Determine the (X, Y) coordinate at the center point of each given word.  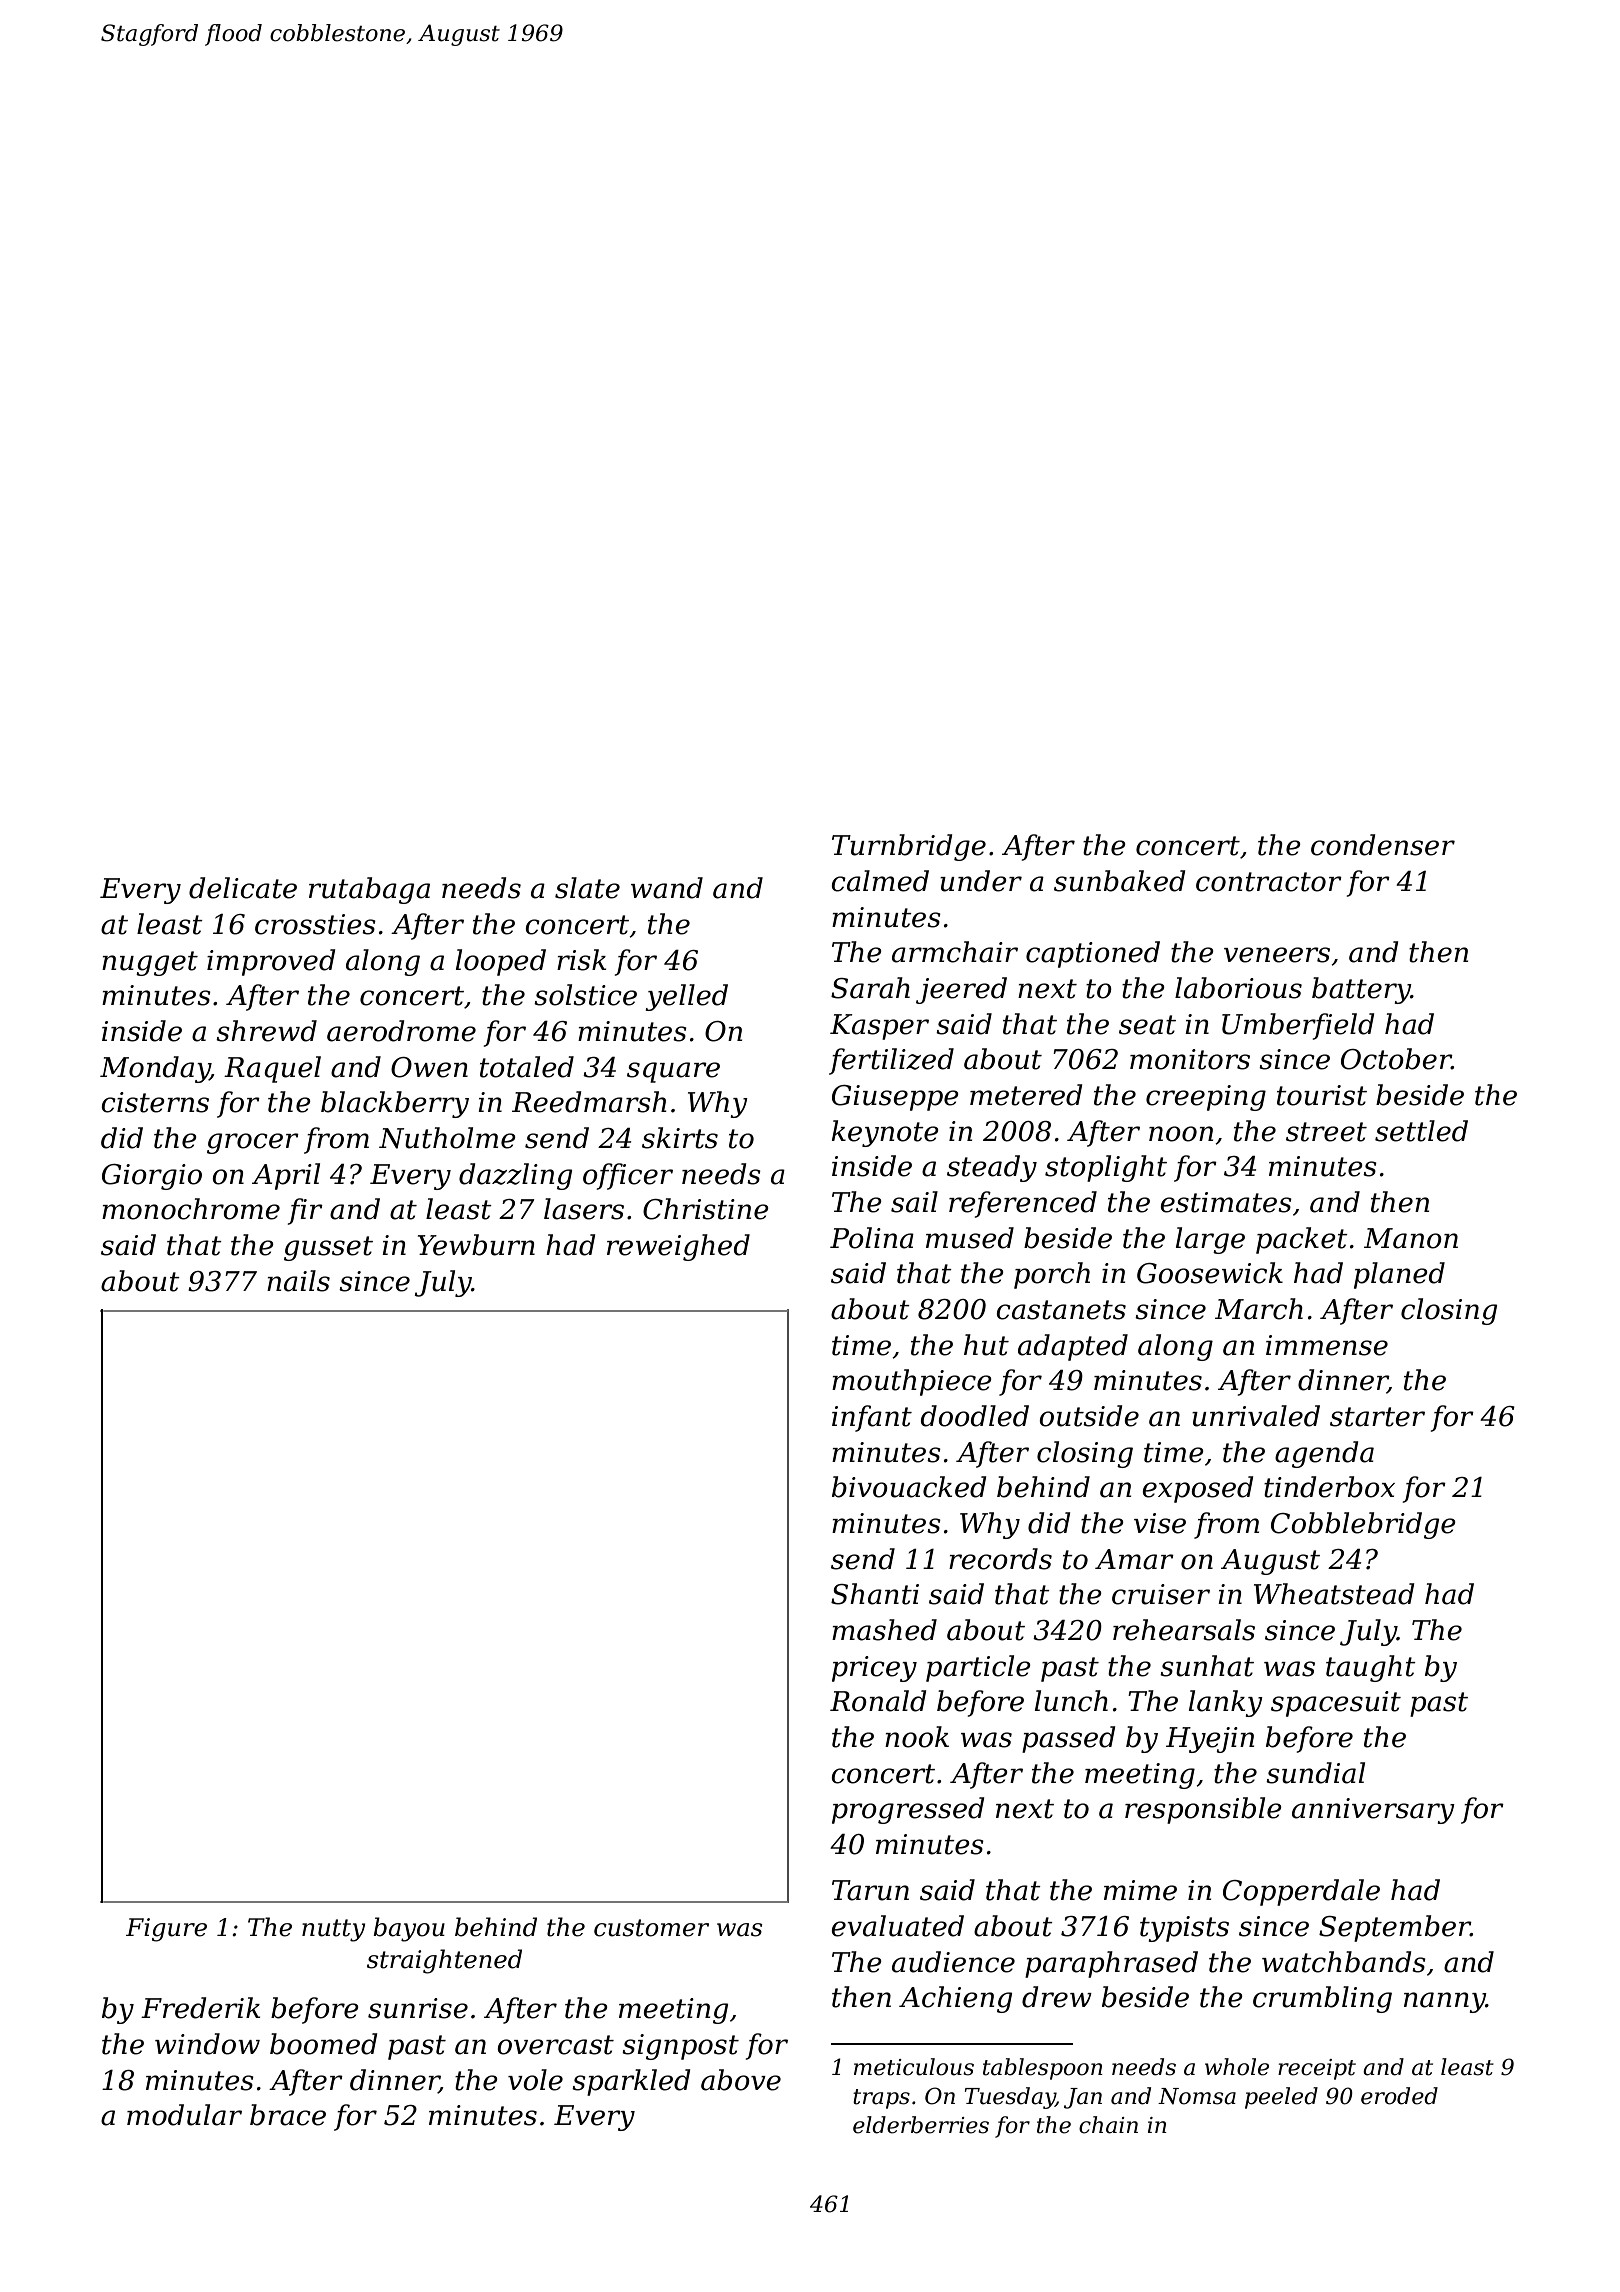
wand (667, 888)
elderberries (921, 2125)
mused (970, 1238)
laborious (1238, 988)
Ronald (878, 1701)
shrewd (266, 1031)
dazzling (515, 1176)
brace (288, 2115)
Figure (166, 1930)
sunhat (1207, 1666)
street (1326, 1132)
